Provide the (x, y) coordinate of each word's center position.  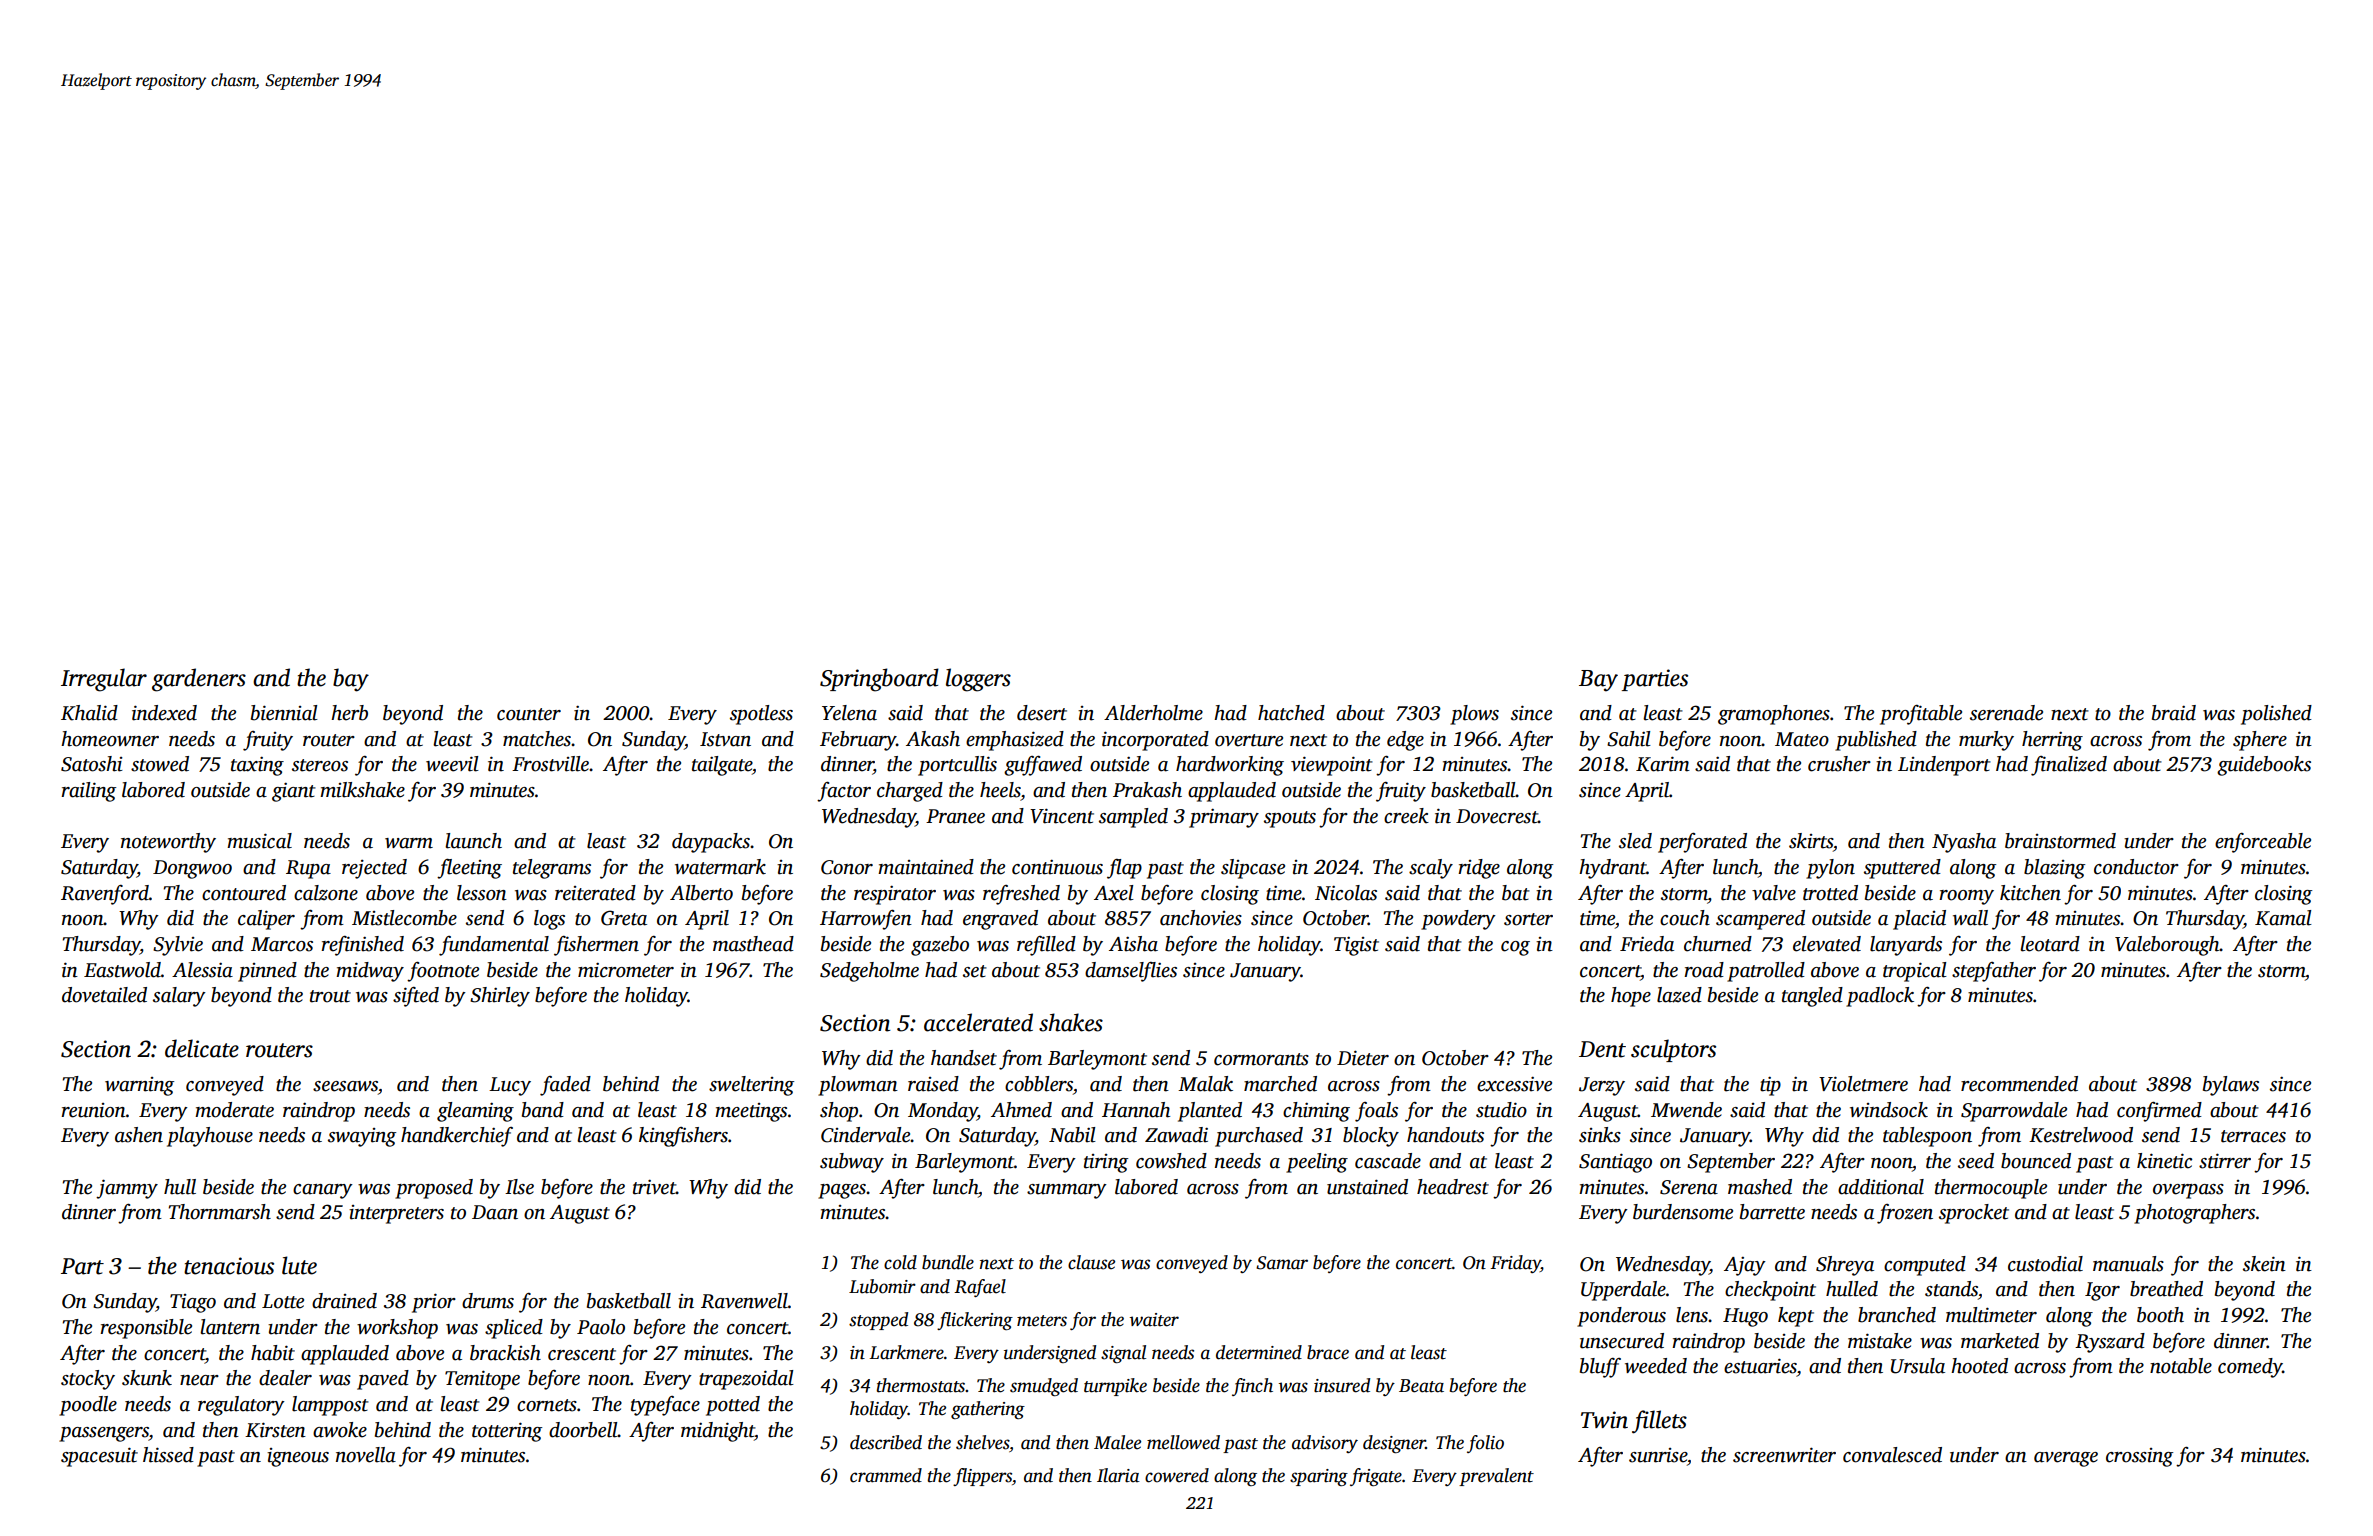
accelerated (978, 1022)
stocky (88, 1380)
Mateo (1802, 739)
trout (330, 996)
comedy (2250, 1368)
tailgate (722, 766)
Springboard (879, 680)
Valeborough (2167, 946)
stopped (878, 1321)
